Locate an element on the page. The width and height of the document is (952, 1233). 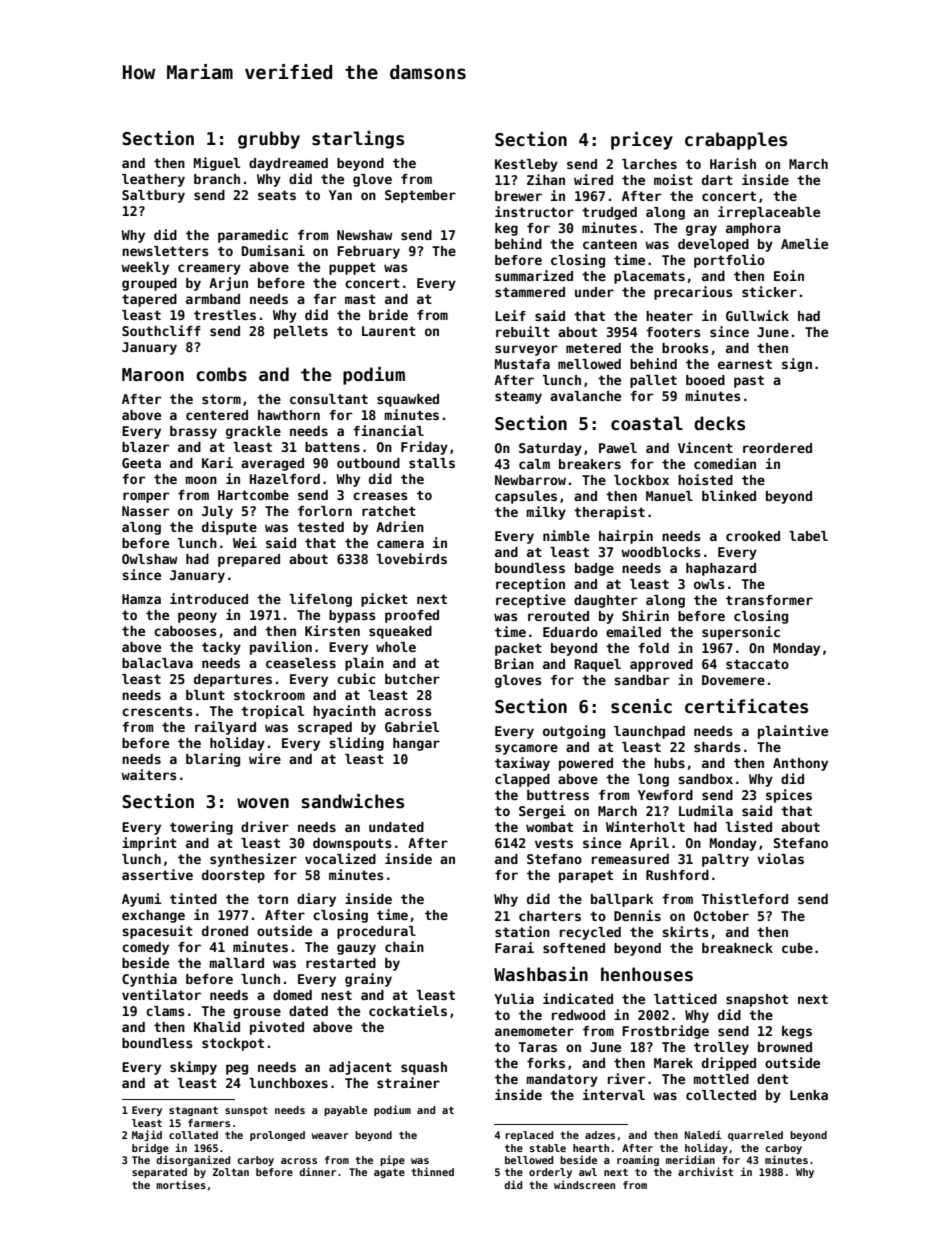
Sergei is located at coordinates (542, 812).
